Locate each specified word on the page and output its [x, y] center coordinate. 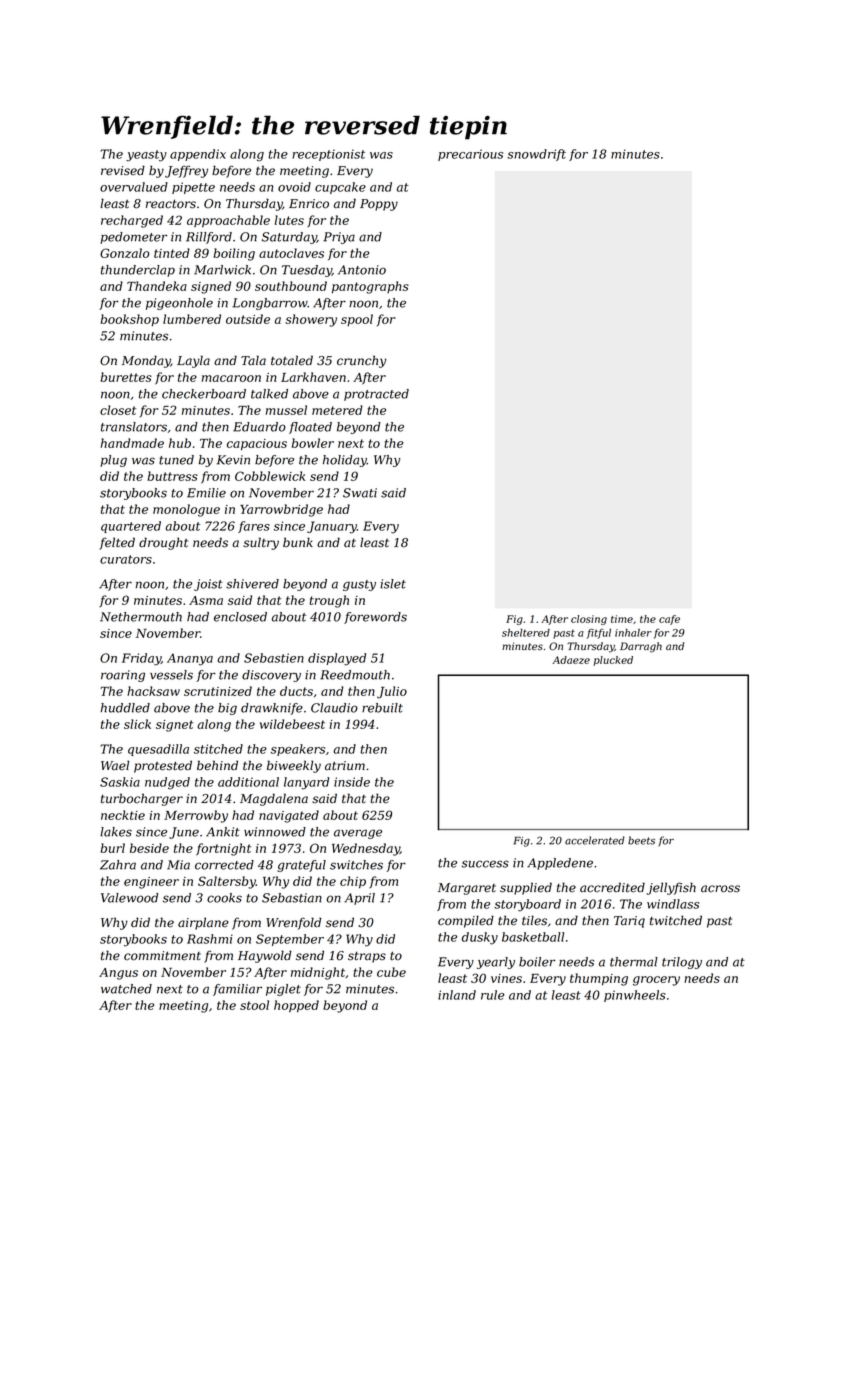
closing [589, 620]
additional [248, 782]
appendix [198, 155]
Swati [360, 493]
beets [641, 840]
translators [134, 427]
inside [352, 782]
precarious [470, 155]
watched [126, 989]
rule [492, 995]
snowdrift [536, 155]
